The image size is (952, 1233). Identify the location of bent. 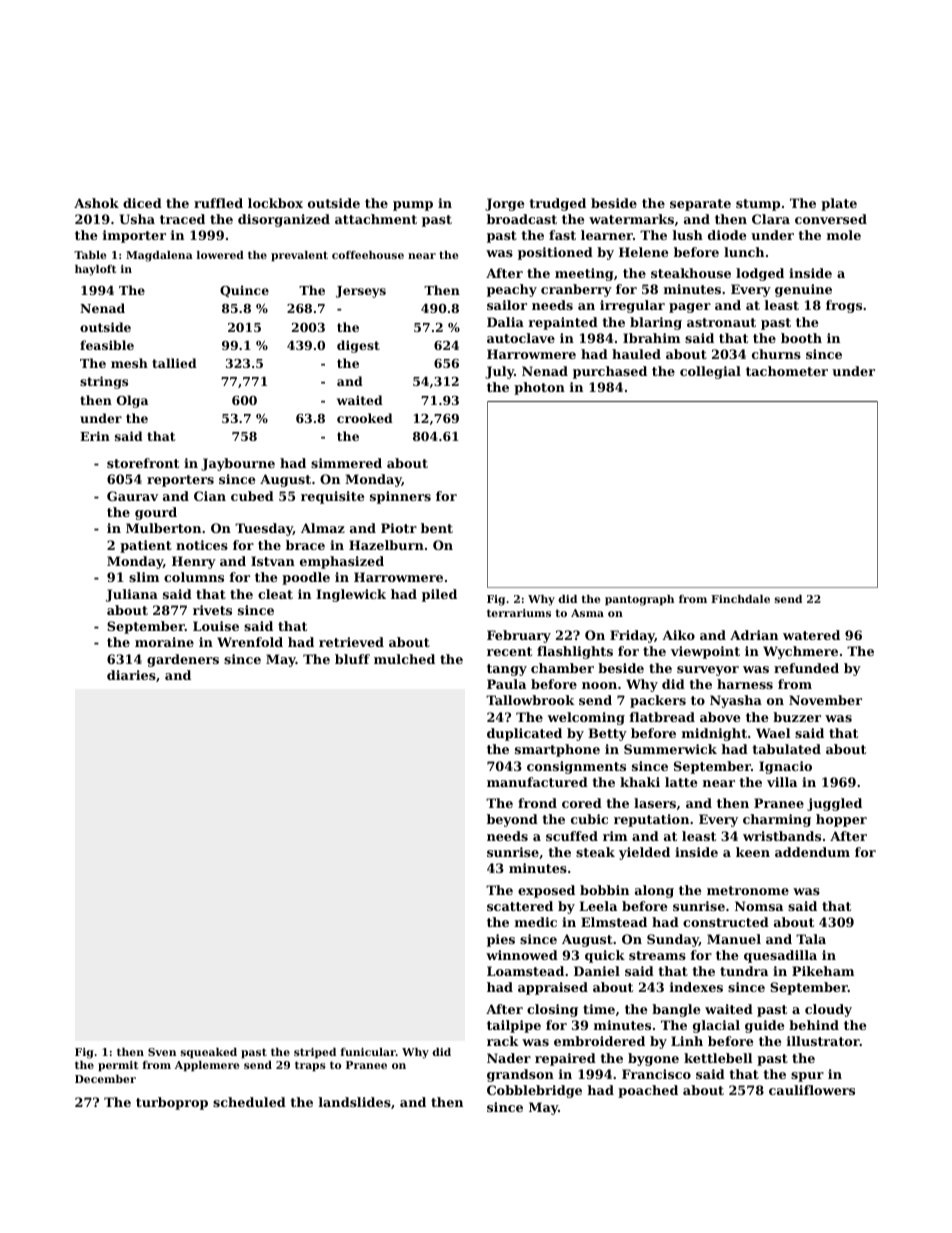
(437, 528).
